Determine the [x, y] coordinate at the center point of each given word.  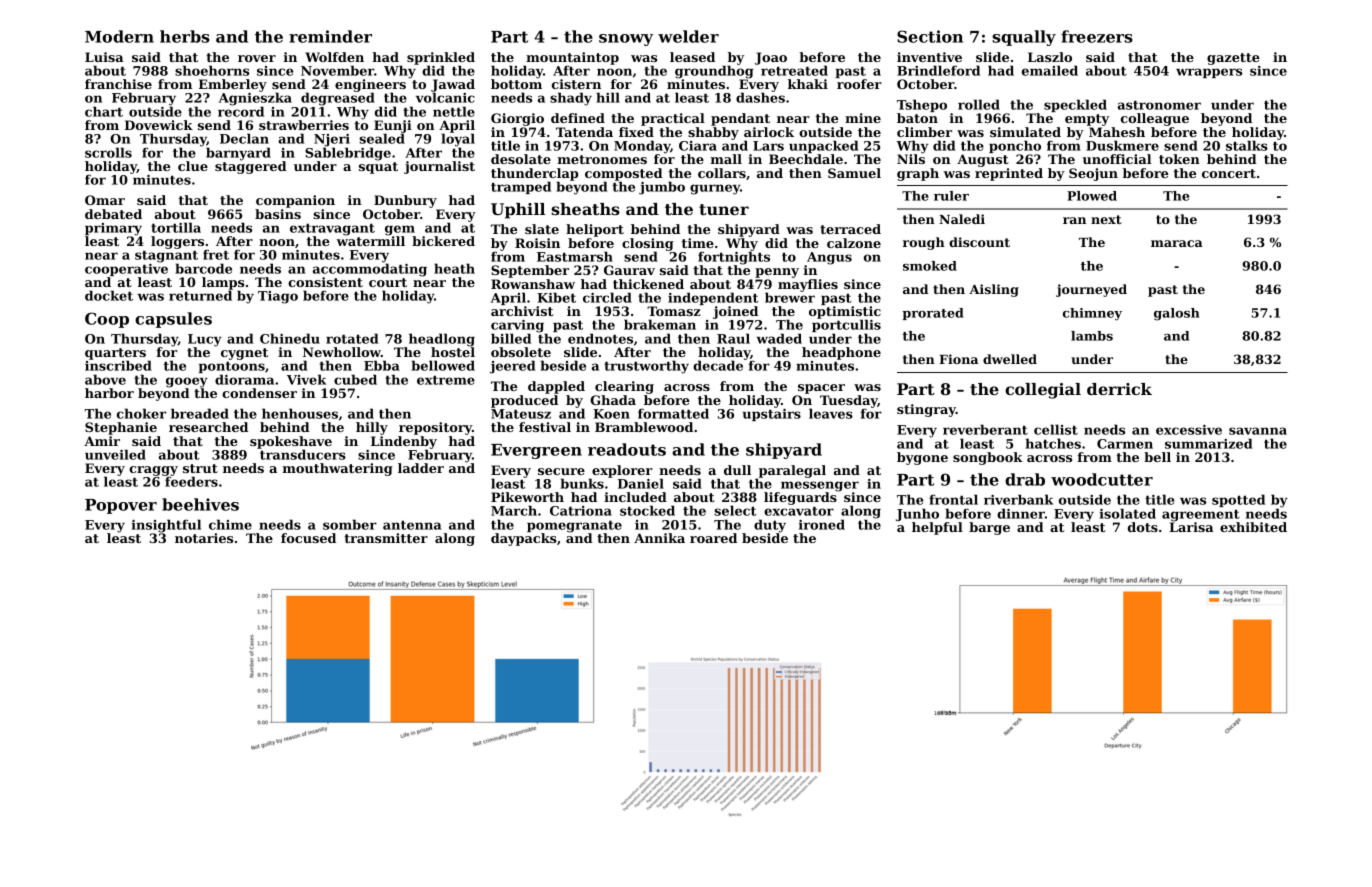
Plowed [1092, 196]
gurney [715, 189]
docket [109, 295]
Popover [121, 506]
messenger [820, 486]
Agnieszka [255, 99]
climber [924, 132]
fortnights [734, 258]
